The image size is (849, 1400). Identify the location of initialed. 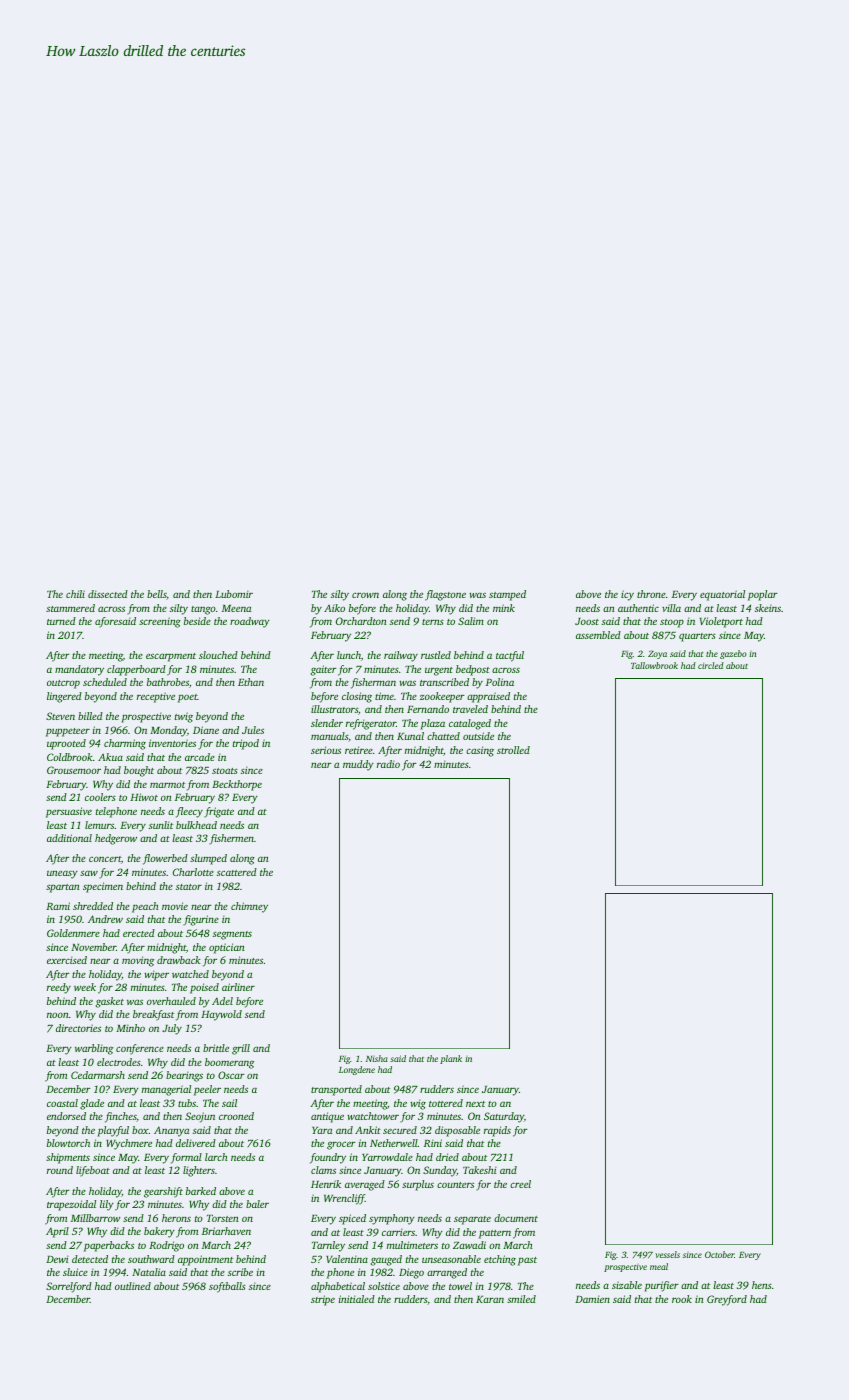
(357, 1299).
